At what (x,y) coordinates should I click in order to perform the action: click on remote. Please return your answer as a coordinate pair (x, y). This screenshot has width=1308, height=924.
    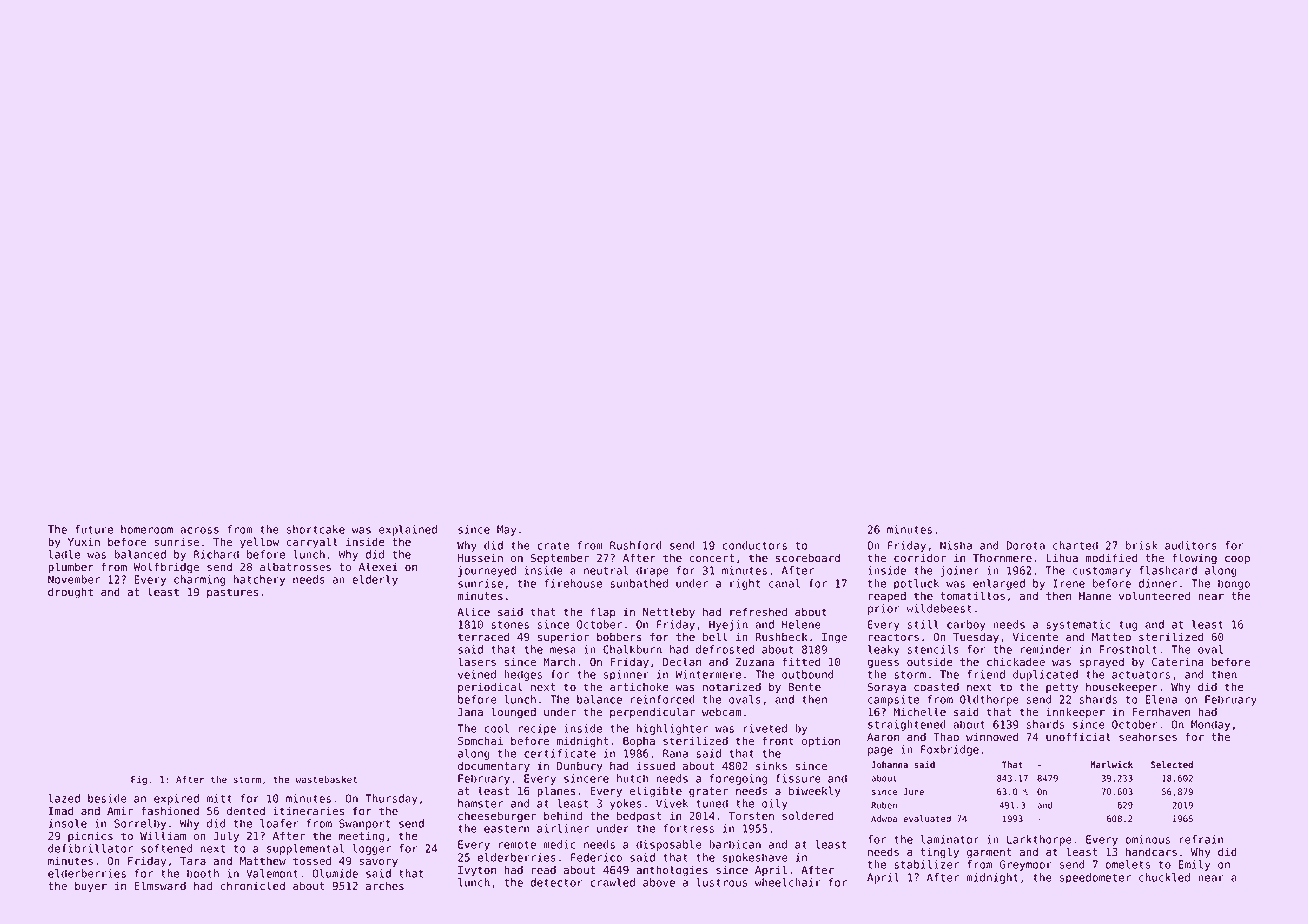
    Looking at the image, I should click on (517, 845).
